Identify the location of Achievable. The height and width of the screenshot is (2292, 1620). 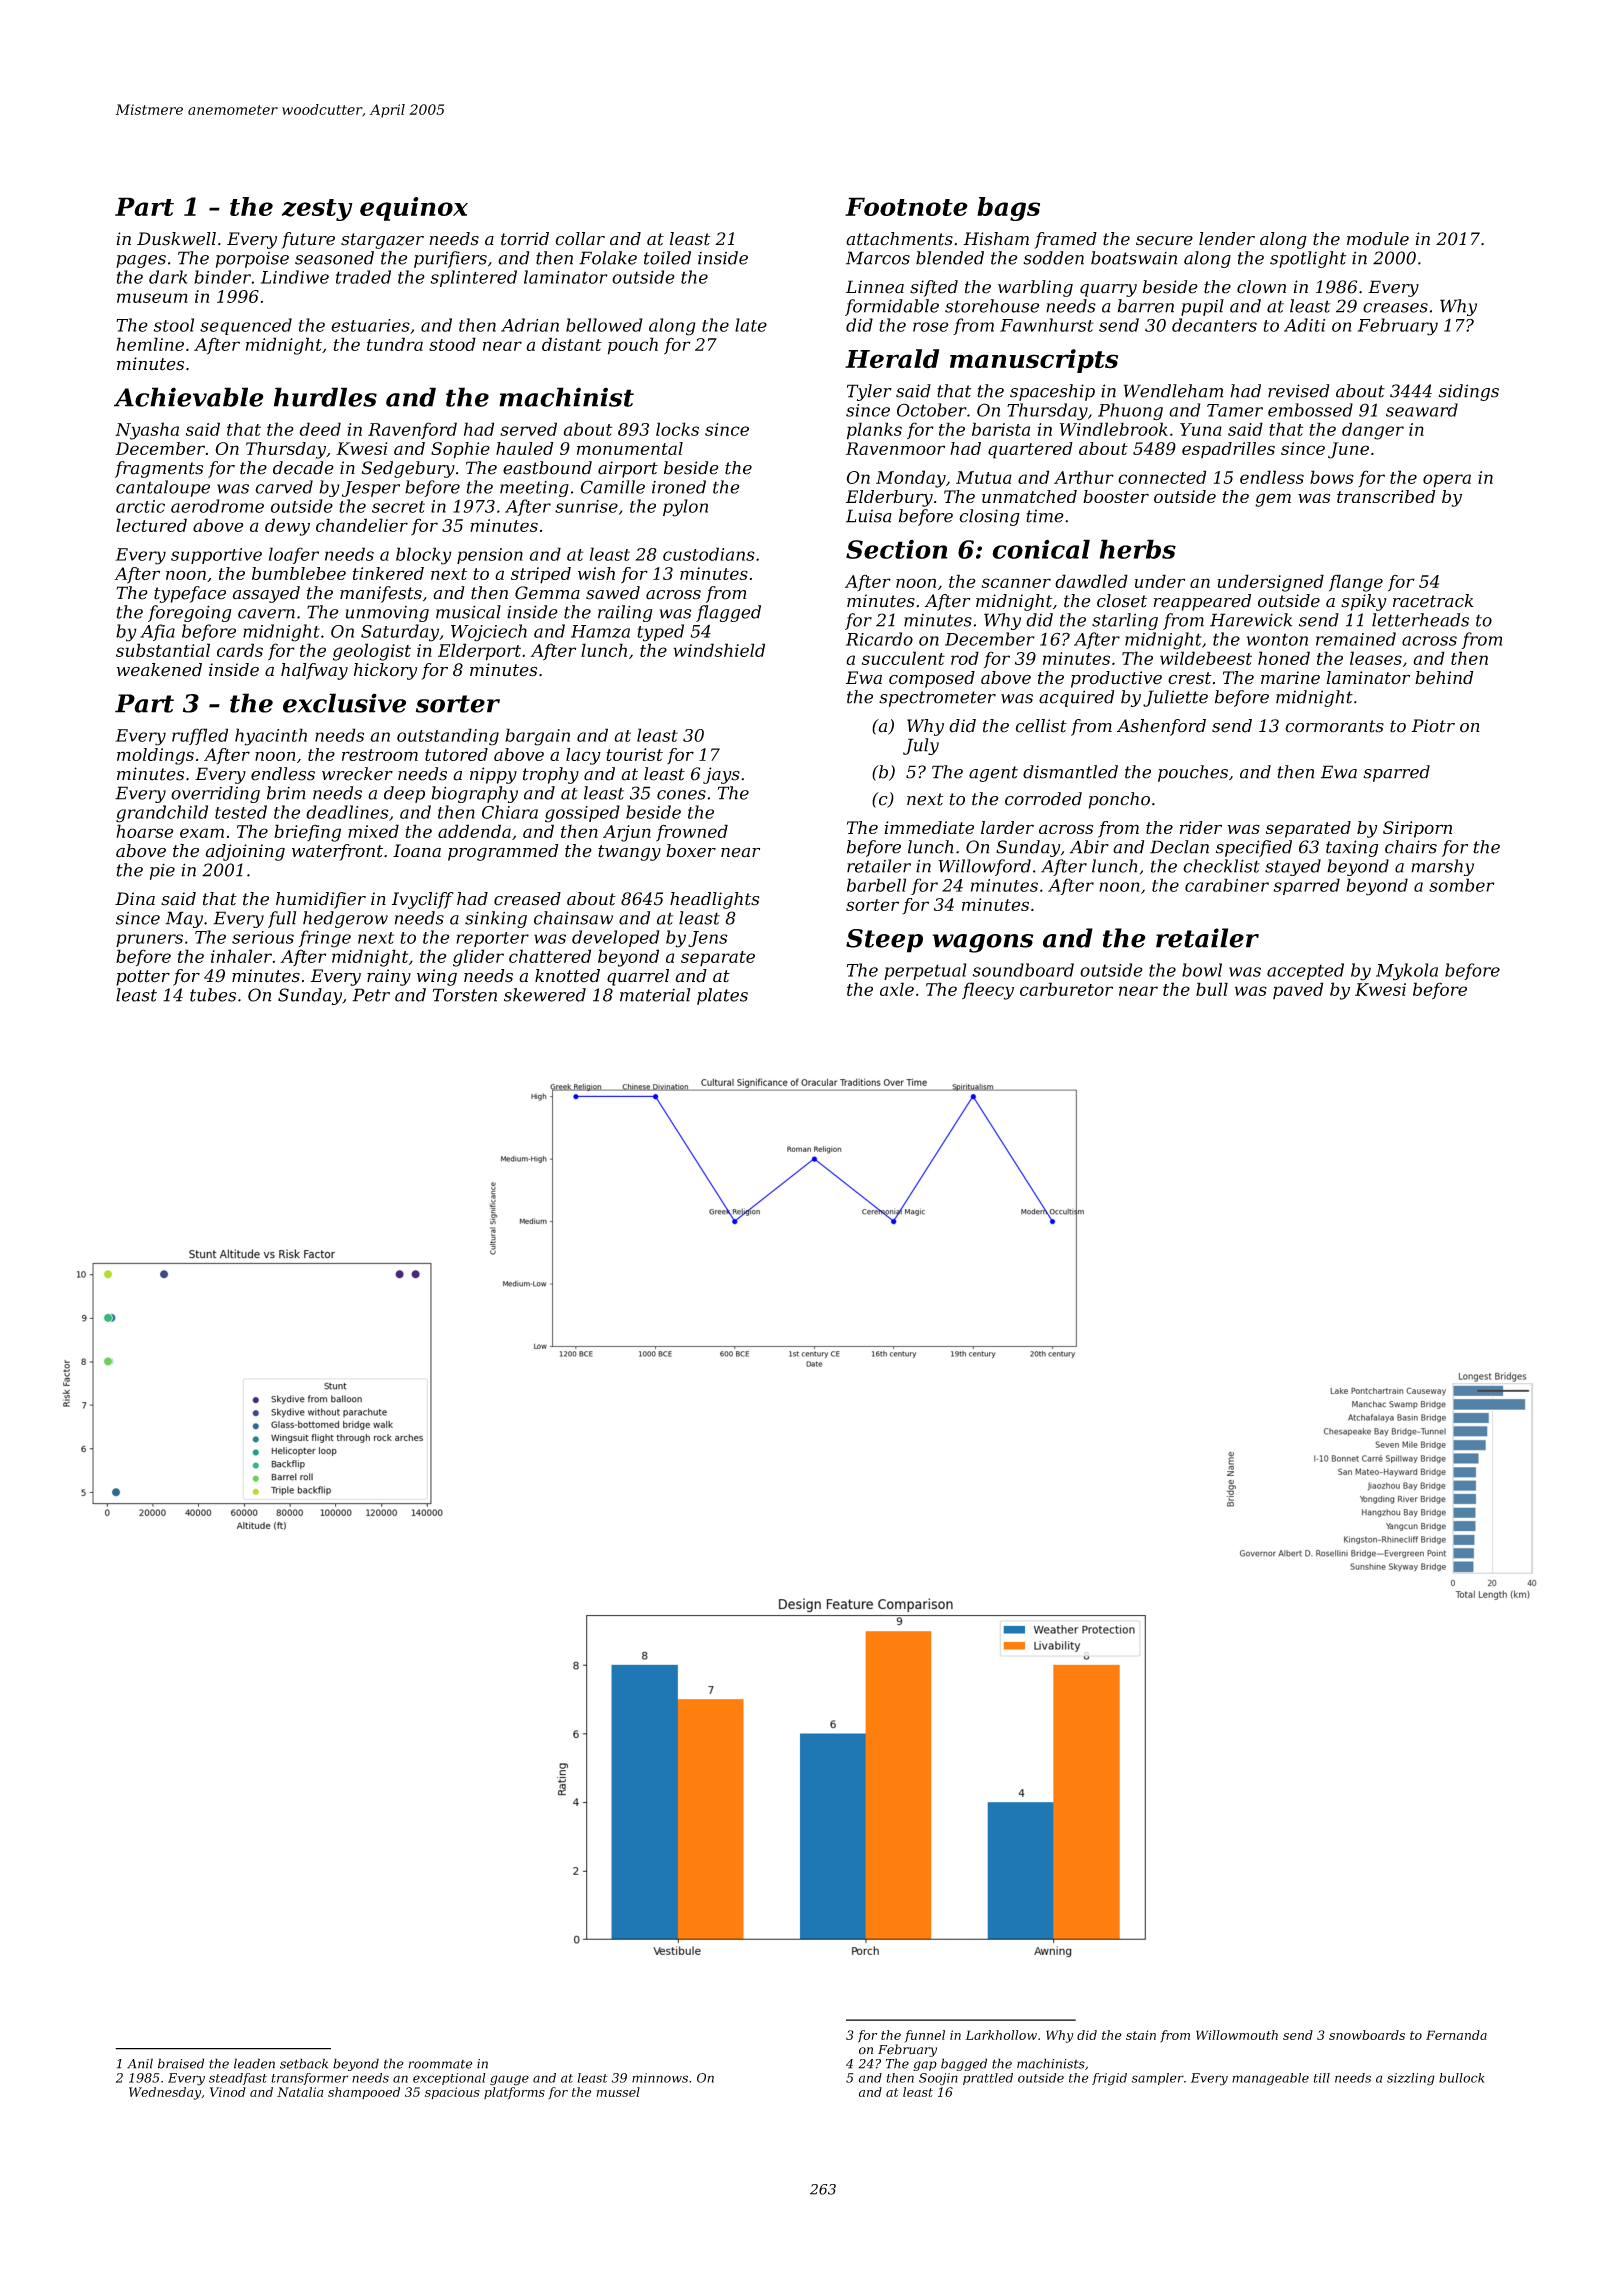
(189, 397).
